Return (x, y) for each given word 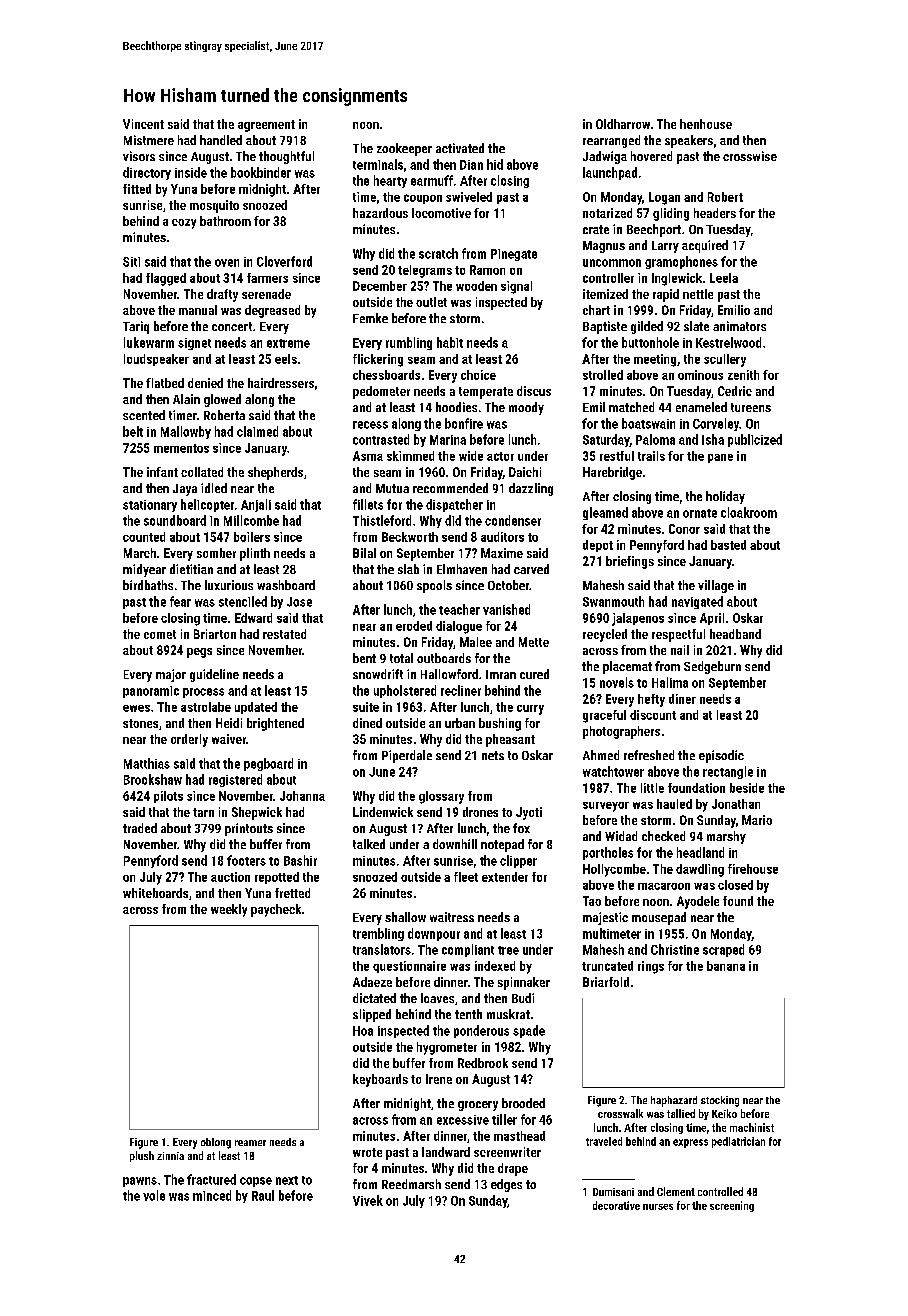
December (380, 286)
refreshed (649, 755)
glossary (441, 797)
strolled (603, 375)
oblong (216, 1143)
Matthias (147, 763)
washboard (286, 585)
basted (728, 545)
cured (534, 674)
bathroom (225, 221)
